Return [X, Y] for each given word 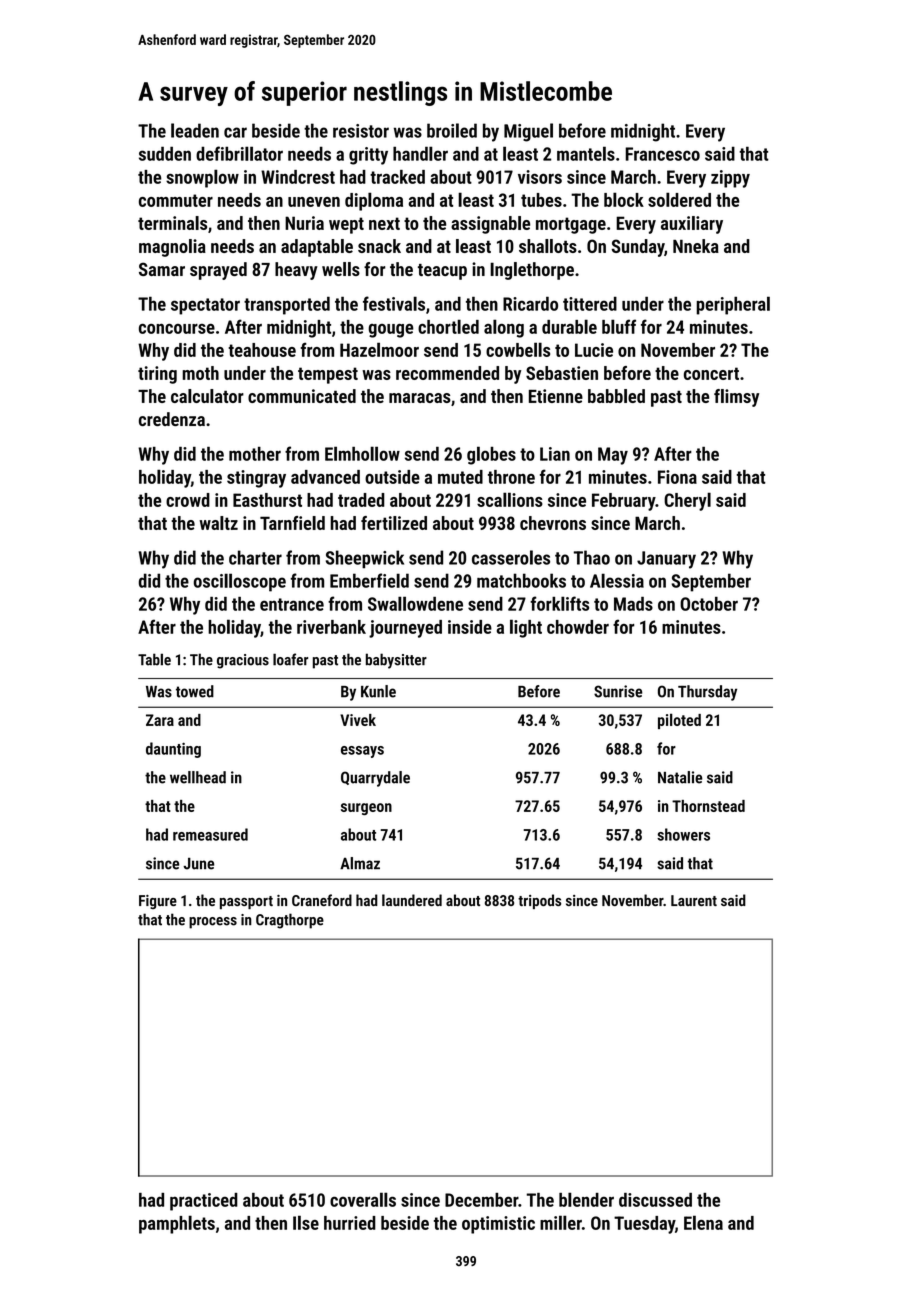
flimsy [736, 398]
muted [460, 477]
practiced [204, 1202]
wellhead [198, 777]
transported [287, 305]
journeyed [405, 629]
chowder [578, 627]
